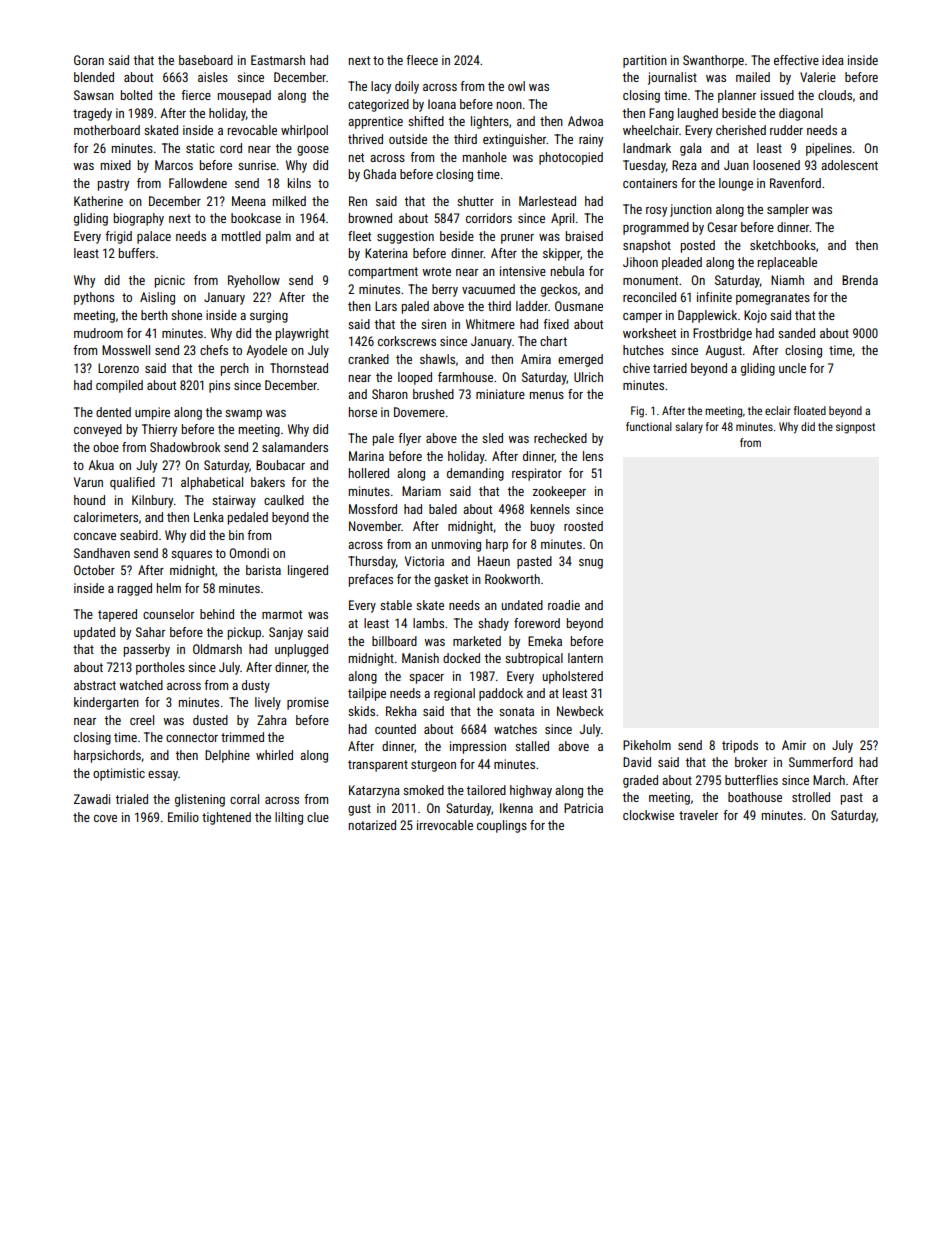 The height and width of the screenshot is (1233, 952). Describe the element at coordinates (132, 799) in the screenshot. I see `trialed` at that location.
